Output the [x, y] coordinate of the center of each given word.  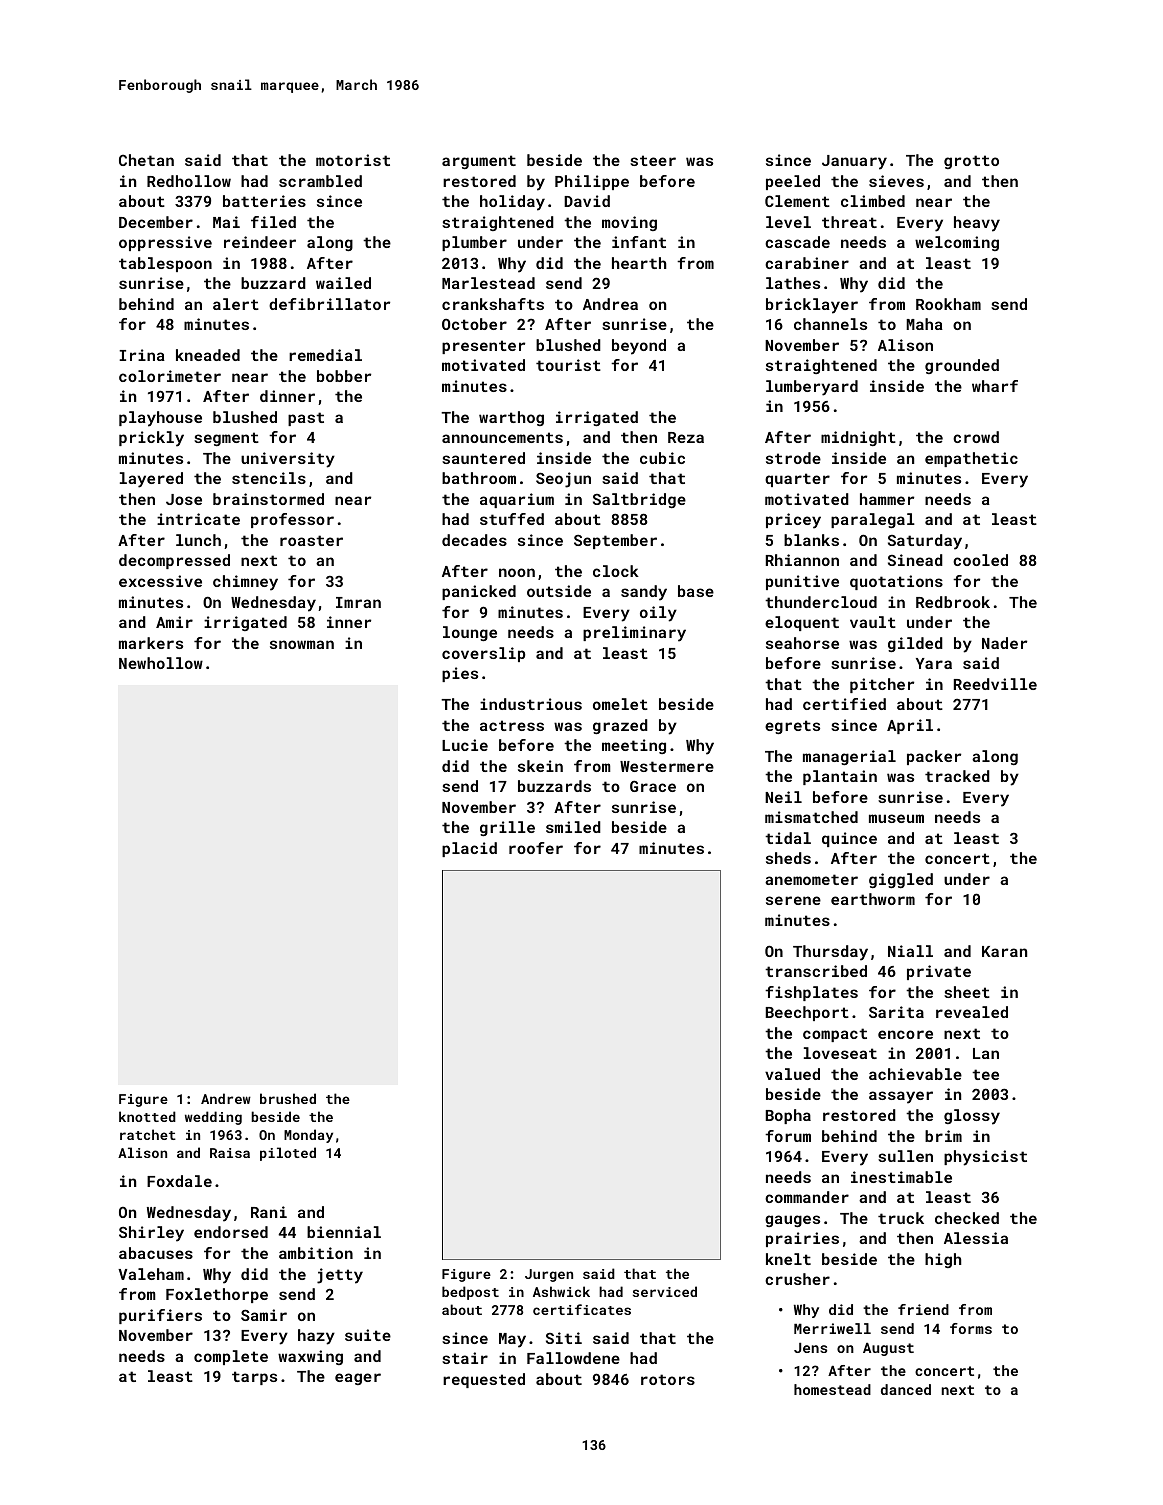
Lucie [465, 745]
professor [292, 520]
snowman [302, 644]
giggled [901, 880]
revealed [972, 1012]
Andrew [226, 1098]
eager [358, 1379]
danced [906, 1389]
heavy [977, 224]
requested [484, 1380]
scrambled [320, 181]
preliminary [634, 634]
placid [469, 849]
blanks [811, 540]
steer [653, 160]
